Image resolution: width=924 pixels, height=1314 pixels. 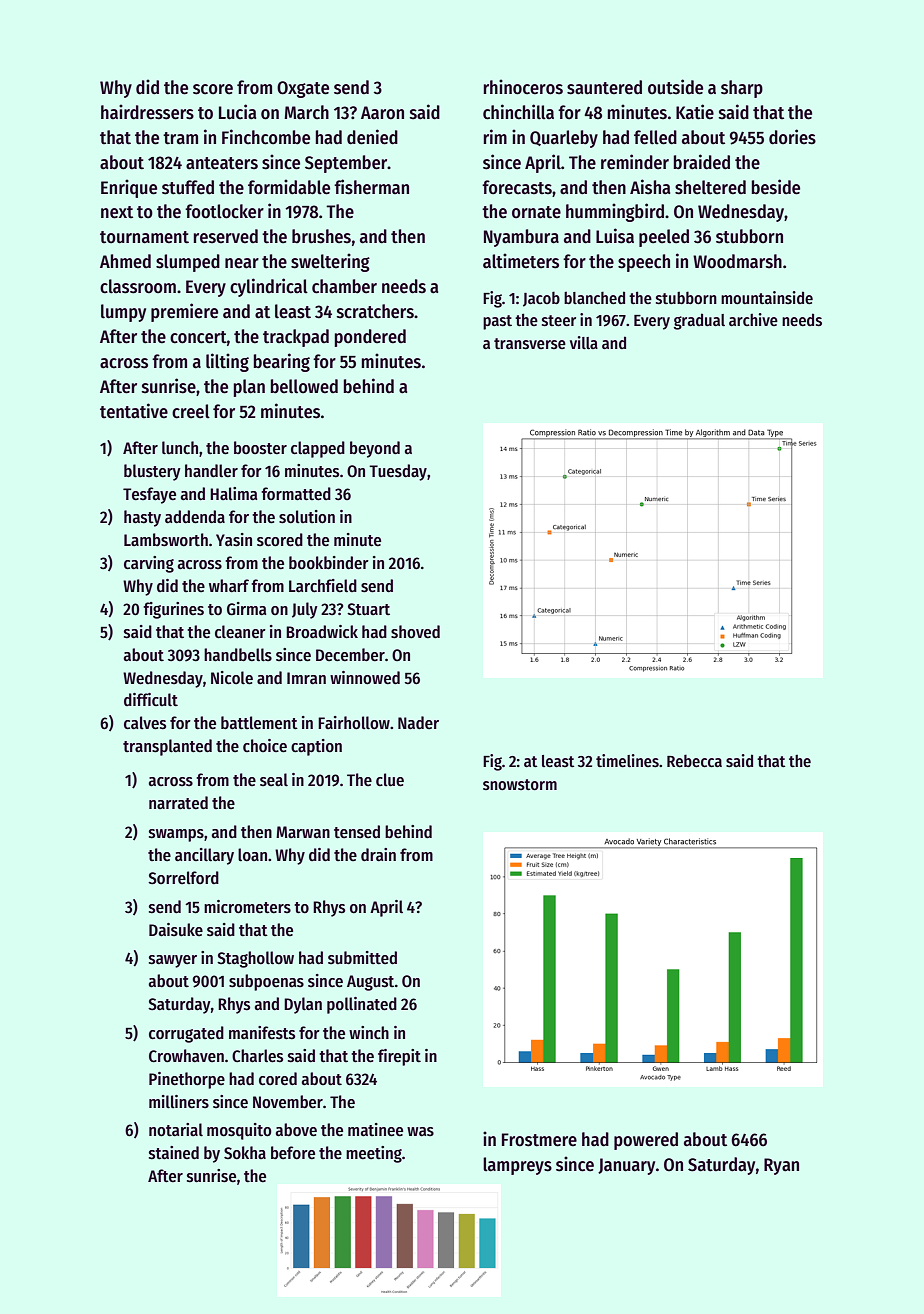 What do you see at coordinates (303, 89) in the screenshot?
I see `Oxgate` at bounding box center [303, 89].
